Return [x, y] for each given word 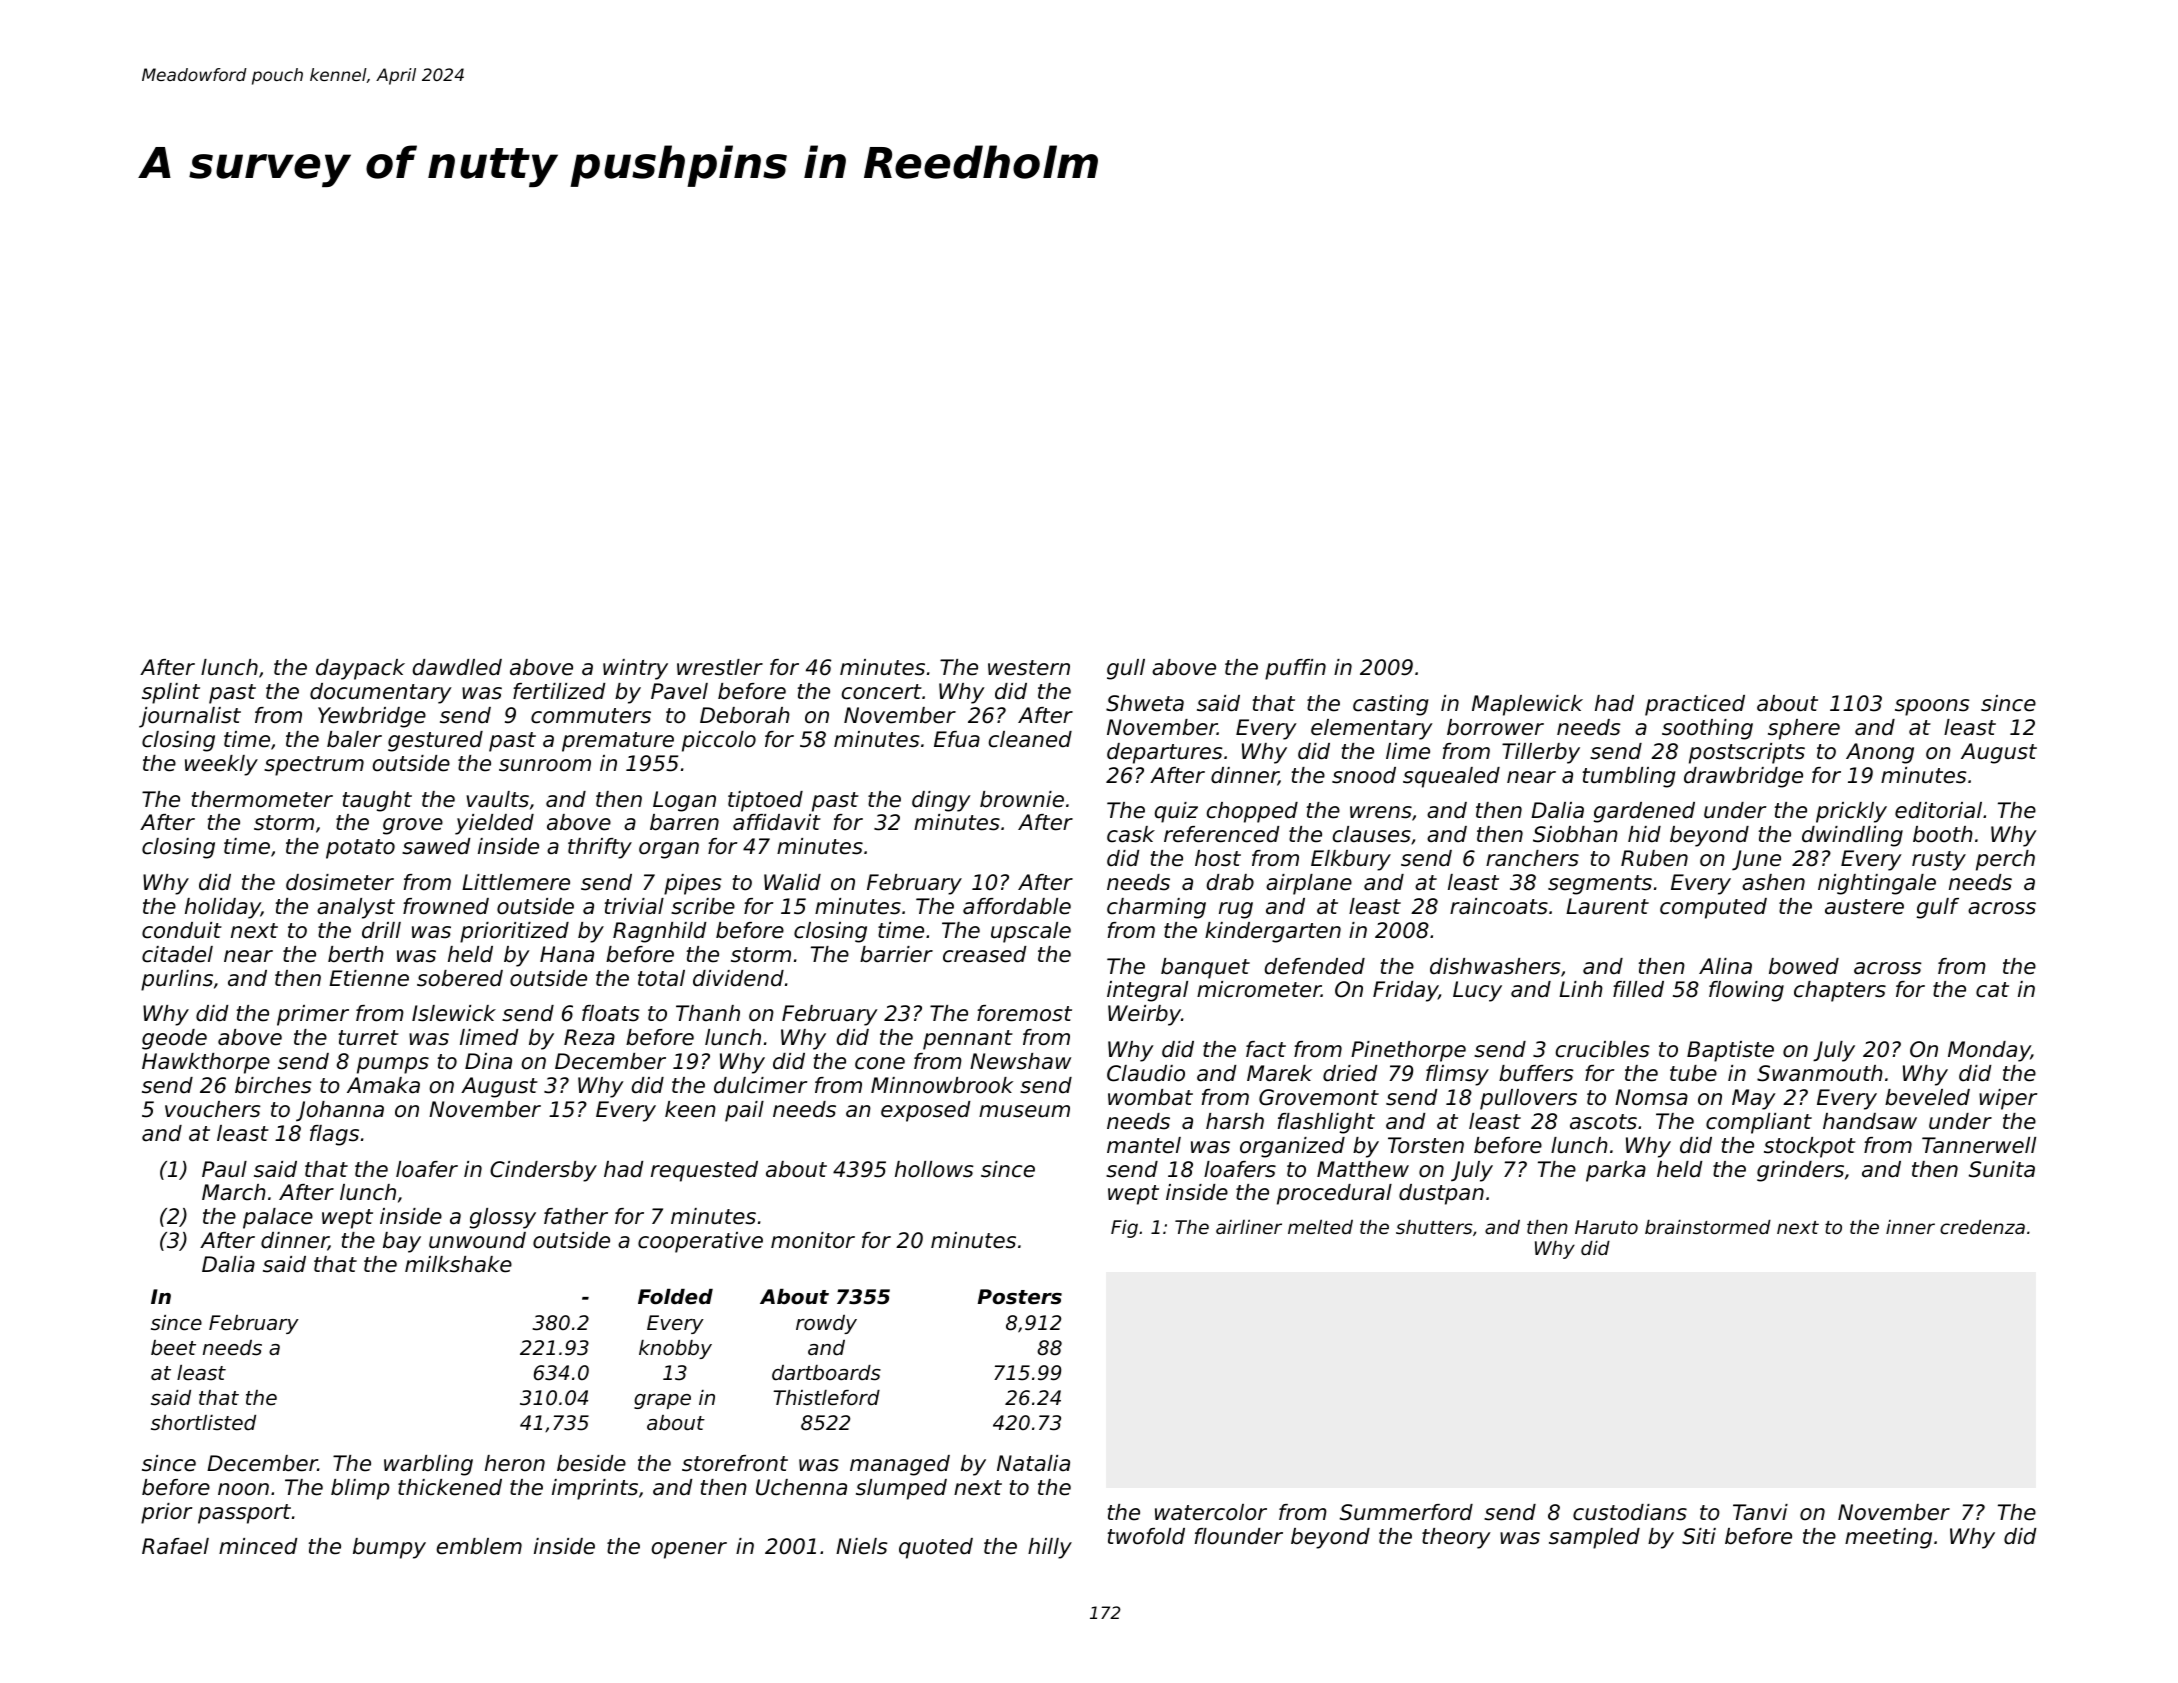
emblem [479, 1546]
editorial [1938, 810]
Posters [1020, 1297]
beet [173, 1348]
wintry [635, 669]
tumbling [1629, 777]
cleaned [1030, 739]
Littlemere [516, 882]
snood [1364, 775]
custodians [1630, 1512]
